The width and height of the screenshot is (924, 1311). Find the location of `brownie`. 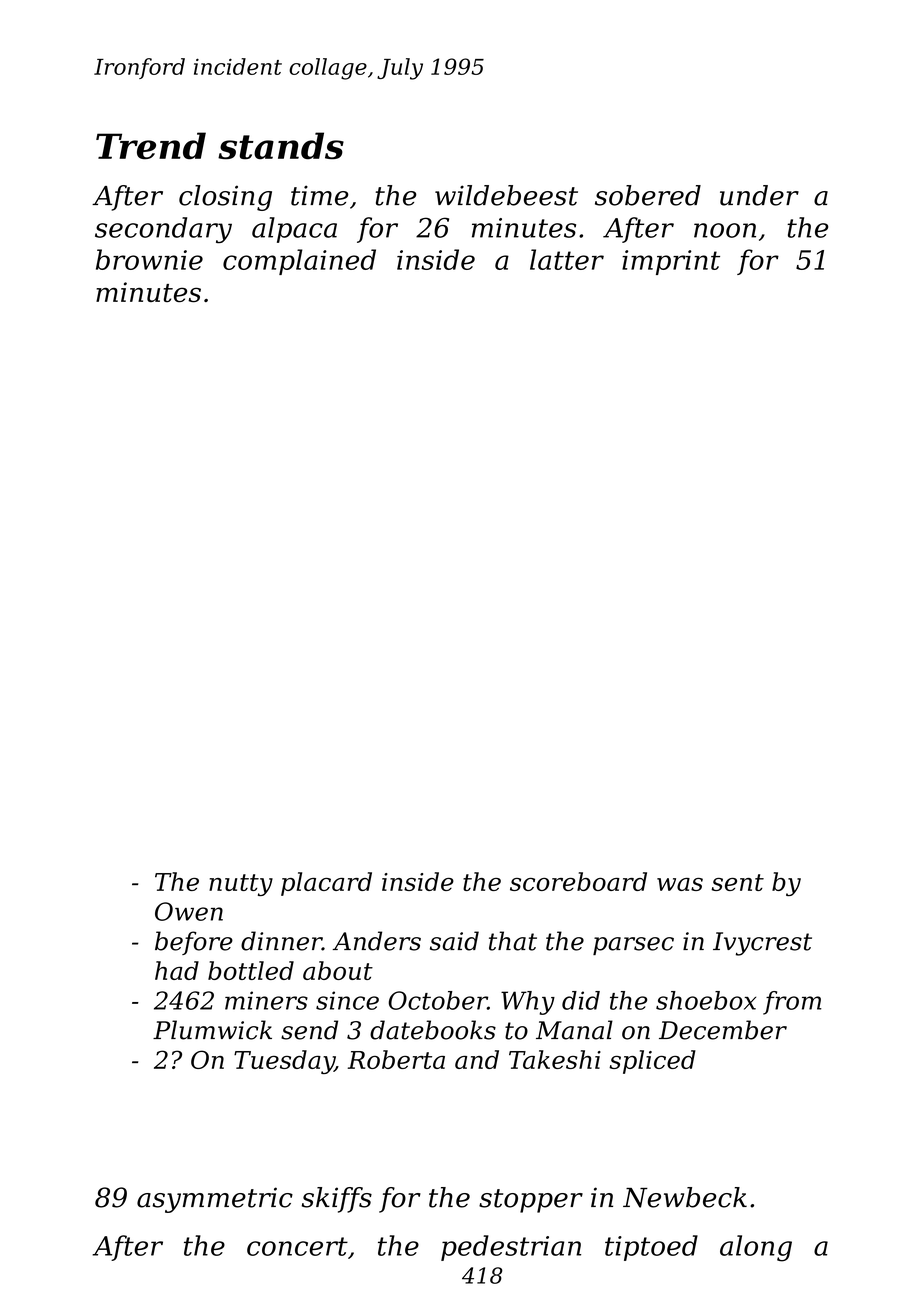

brownie is located at coordinates (149, 259).
